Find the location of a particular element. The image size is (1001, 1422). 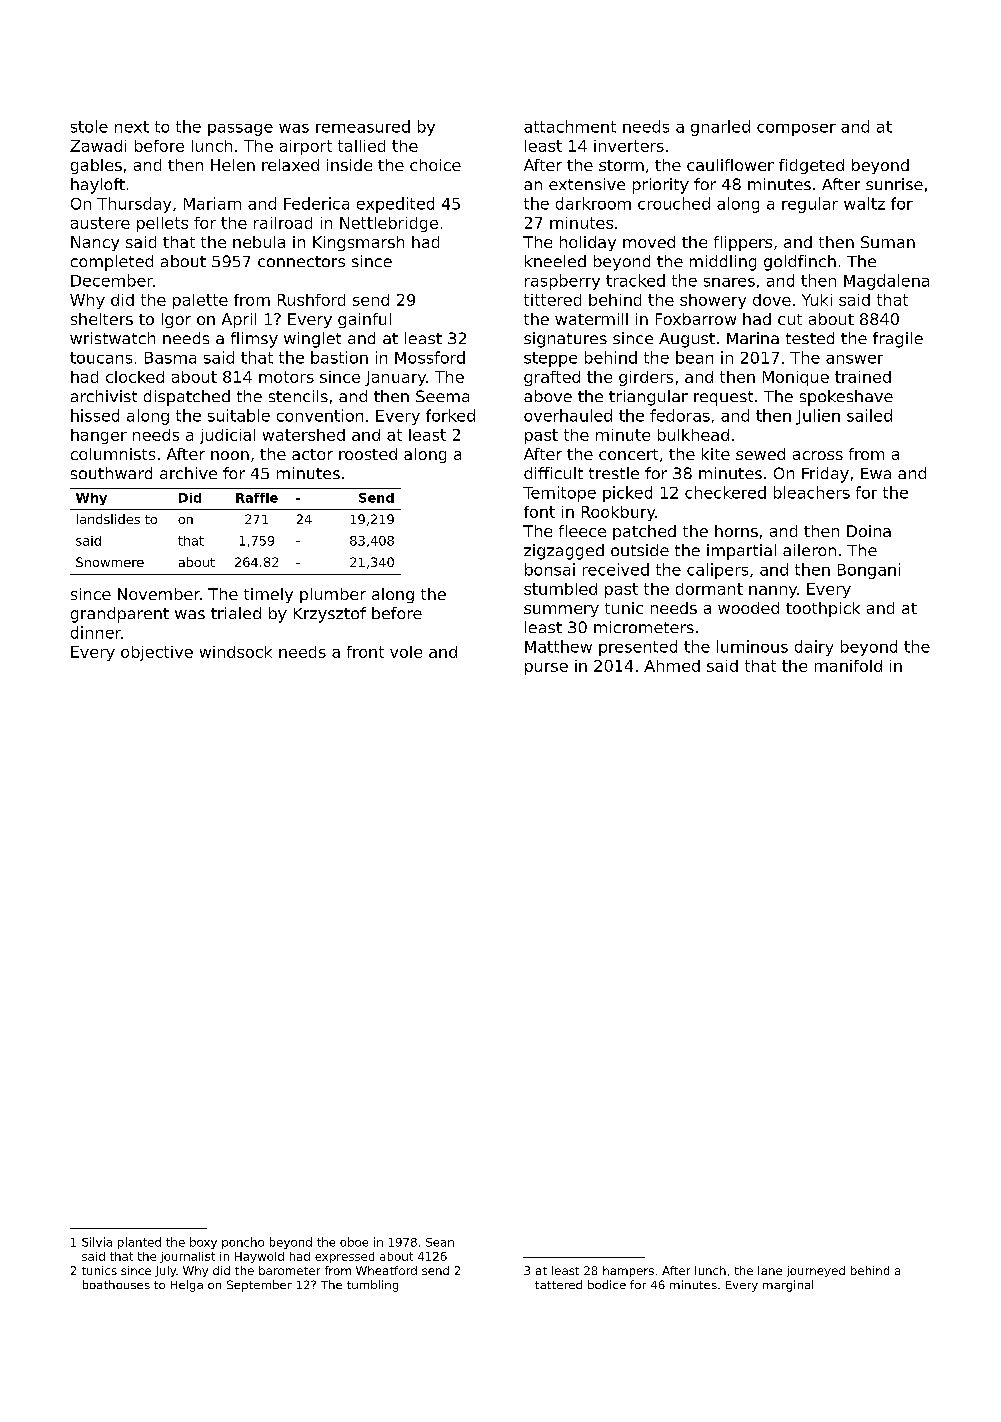

boathouses is located at coordinates (116, 1284).
